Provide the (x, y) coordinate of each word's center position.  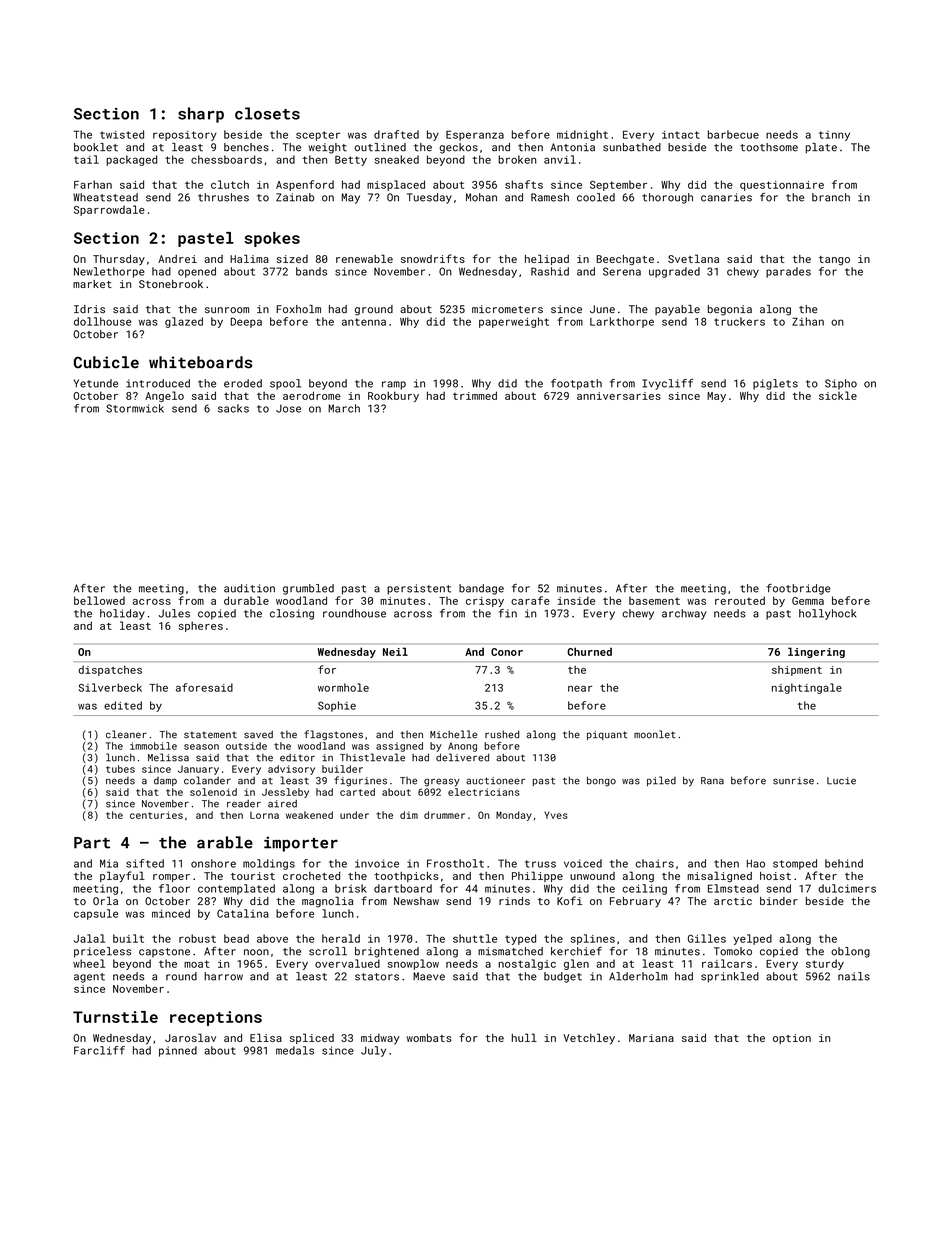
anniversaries (619, 396)
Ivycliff (667, 384)
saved (258, 734)
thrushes (223, 197)
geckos (458, 148)
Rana (712, 781)
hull (524, 1037)
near (580, 688)
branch (831, 197)
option (792, 1039)
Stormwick (135, 408)
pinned (178, 1051)
